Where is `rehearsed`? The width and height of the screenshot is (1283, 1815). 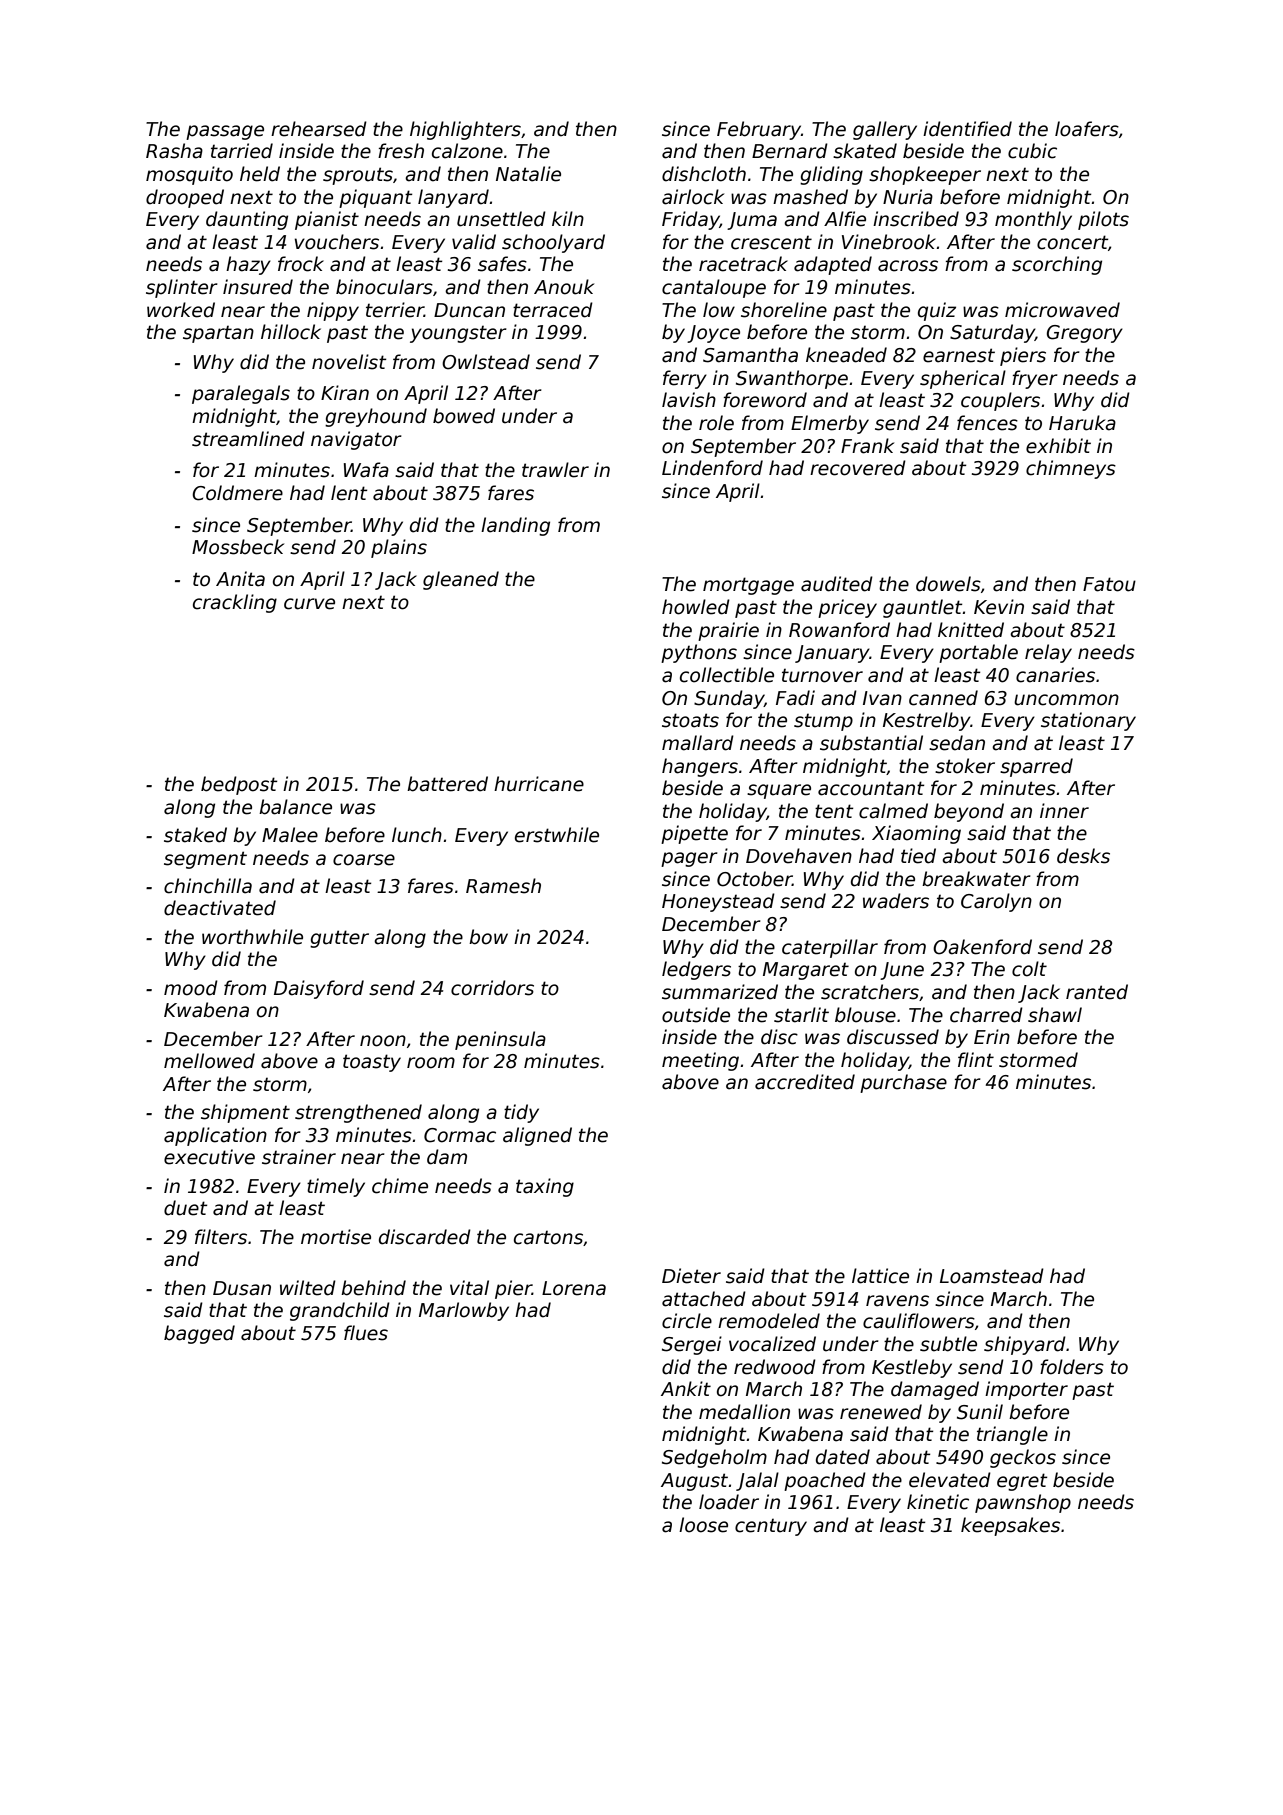
rehearsed is located at coordinates (319, 129).
